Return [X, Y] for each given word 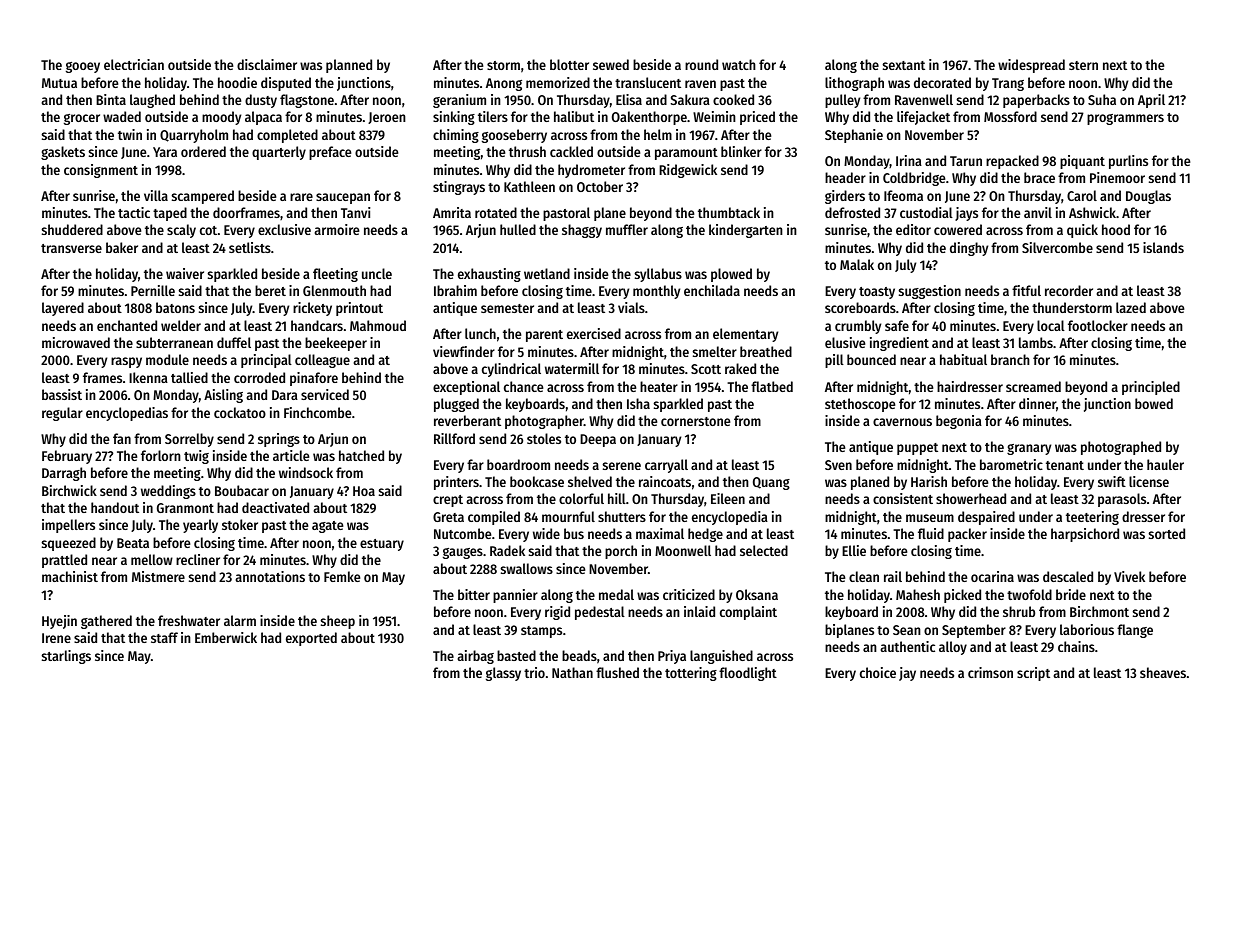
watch [739, 64]
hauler [1165, 464]
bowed [1154, 403]
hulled [518, 229]
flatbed [772, 386]
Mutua [59, 83]
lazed [1131, 307]
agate [327, 527]
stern [1083, 65]
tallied [189, 377]
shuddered [72, 229]
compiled [494, 518]
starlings [66, 657]
